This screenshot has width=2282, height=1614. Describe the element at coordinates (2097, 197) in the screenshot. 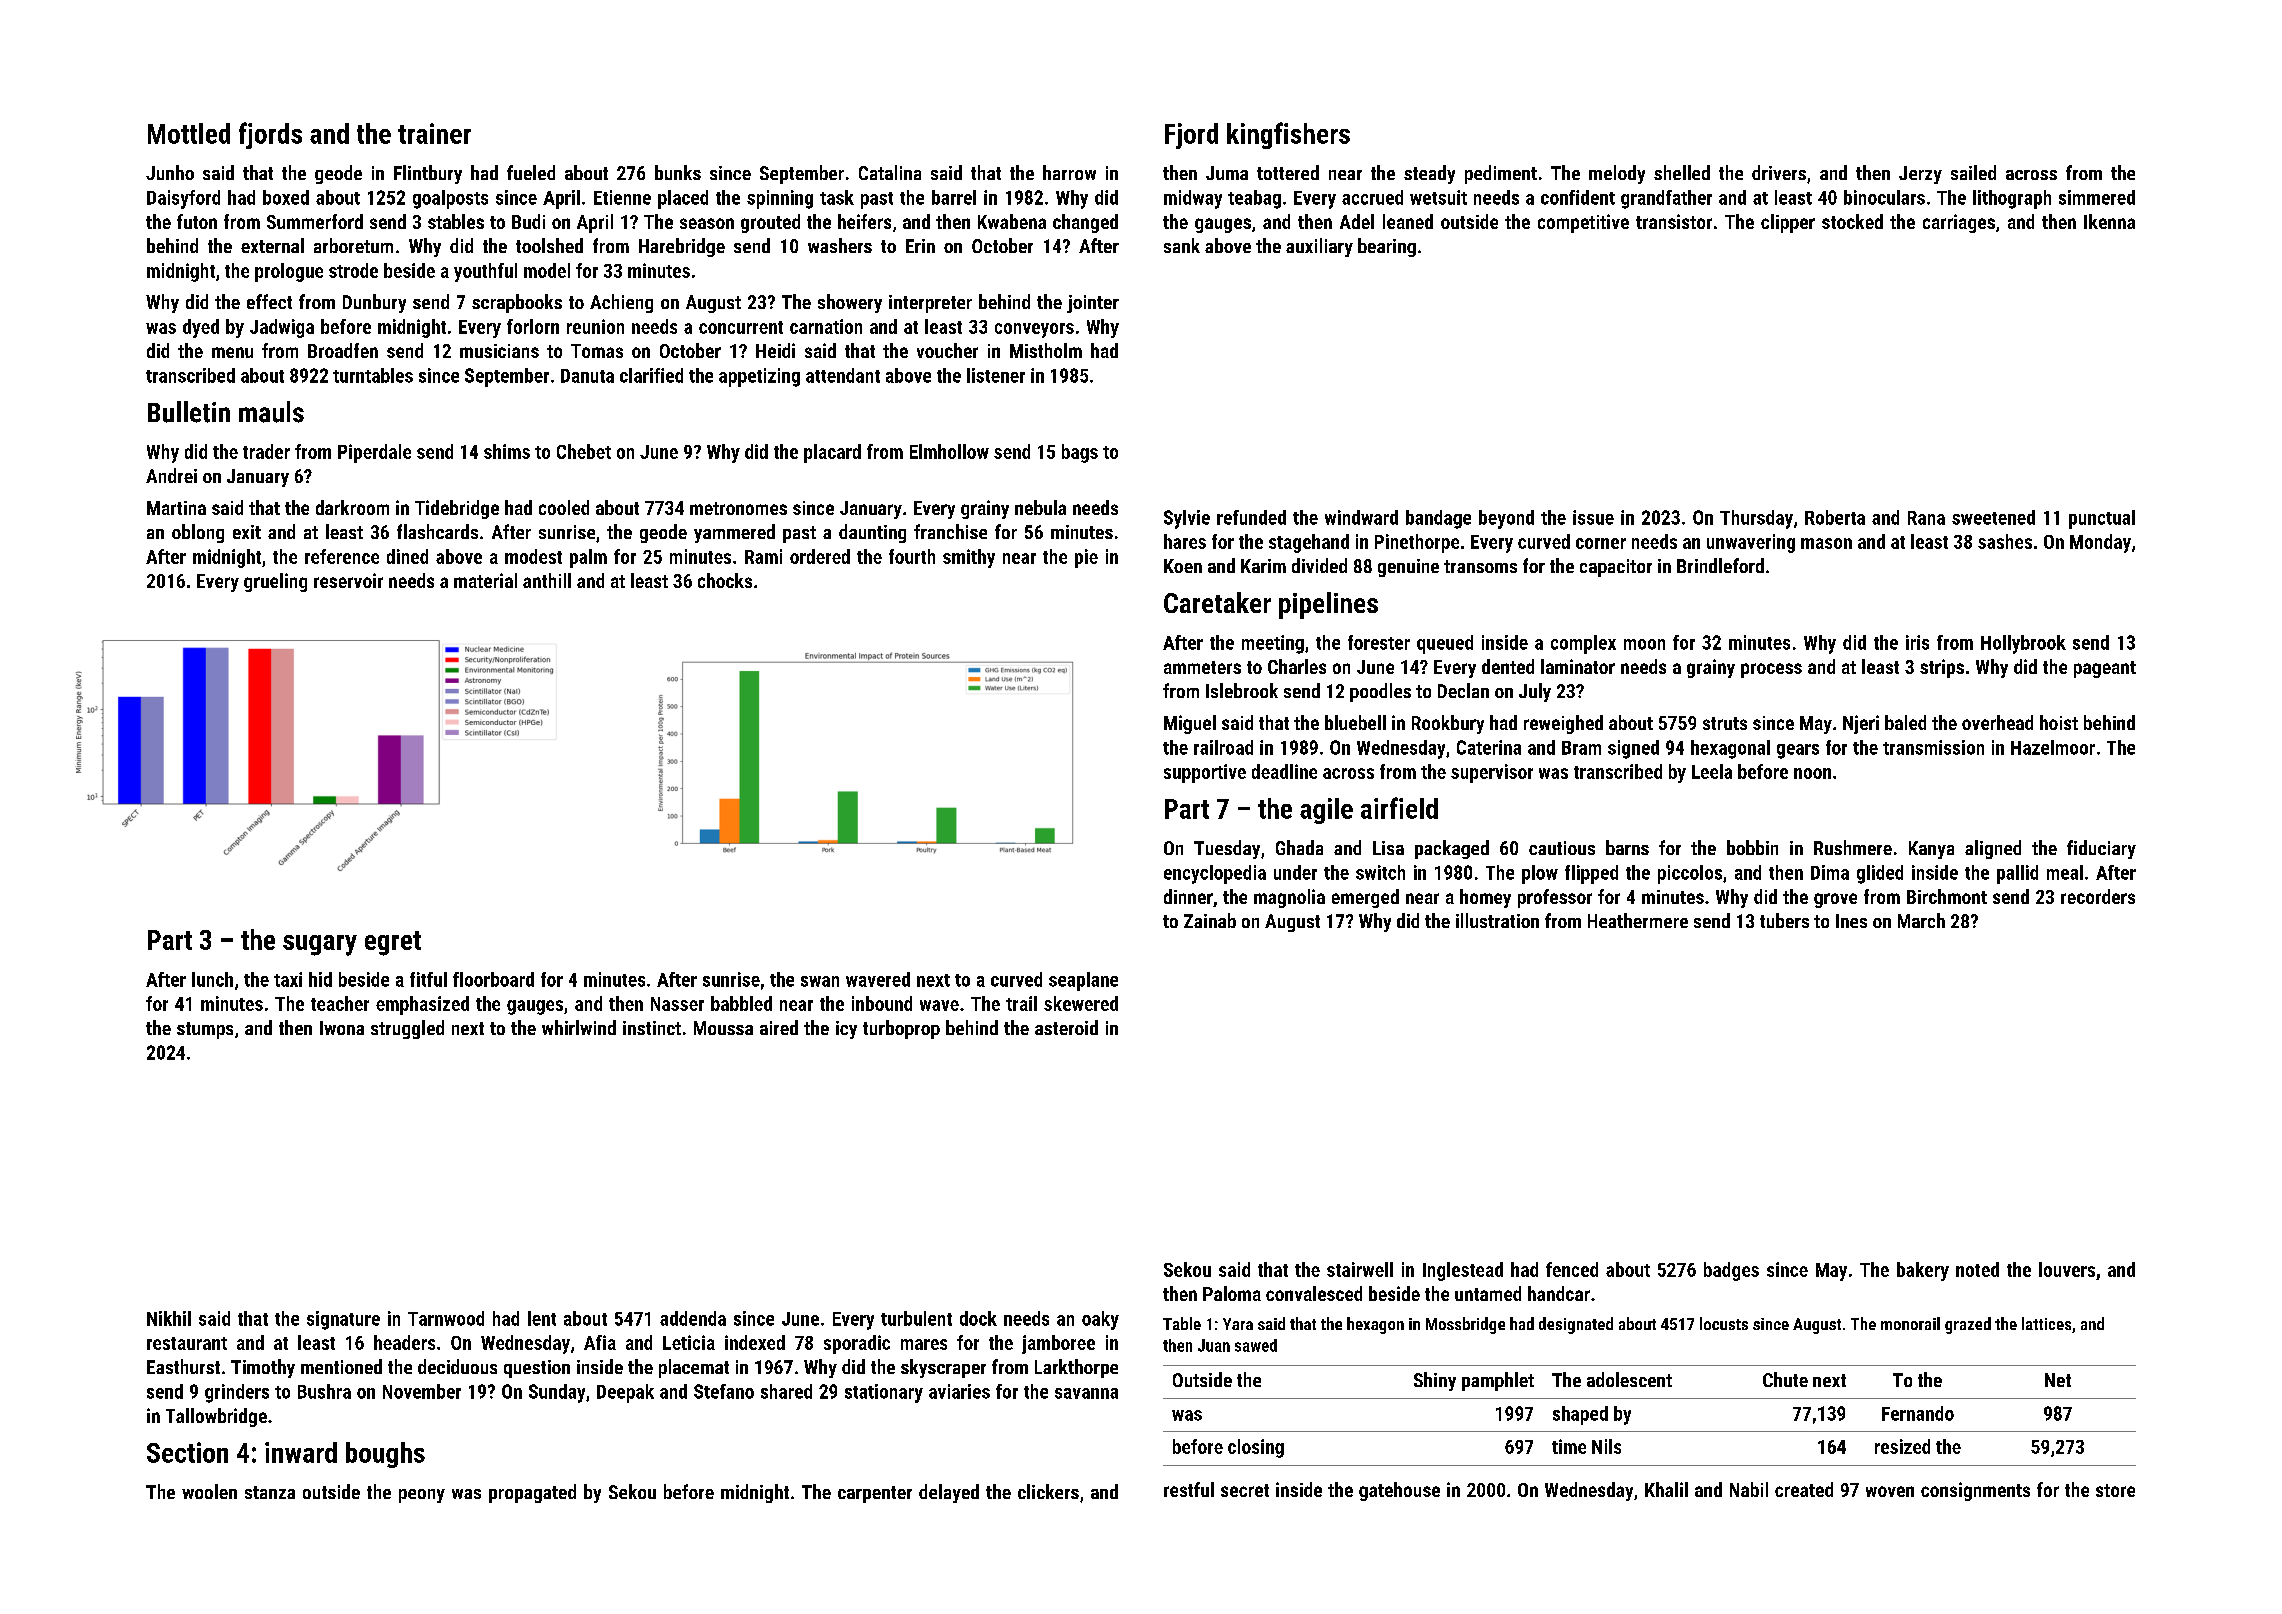

I see `simmered` at that location.
